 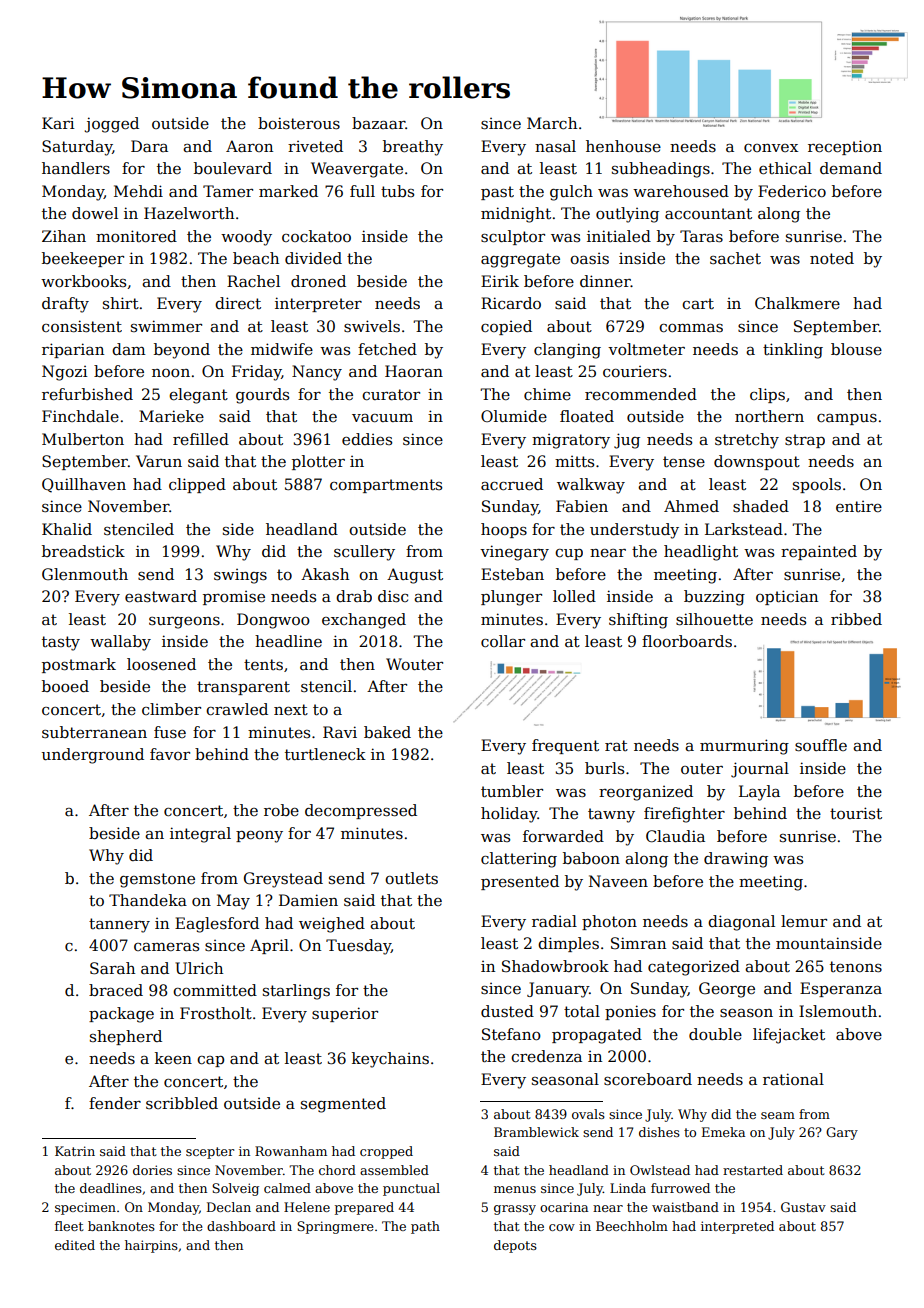 What do you see at coordinates (847, 419) in the screenshot?
I see `campus` at bounding box center [847, 419].
